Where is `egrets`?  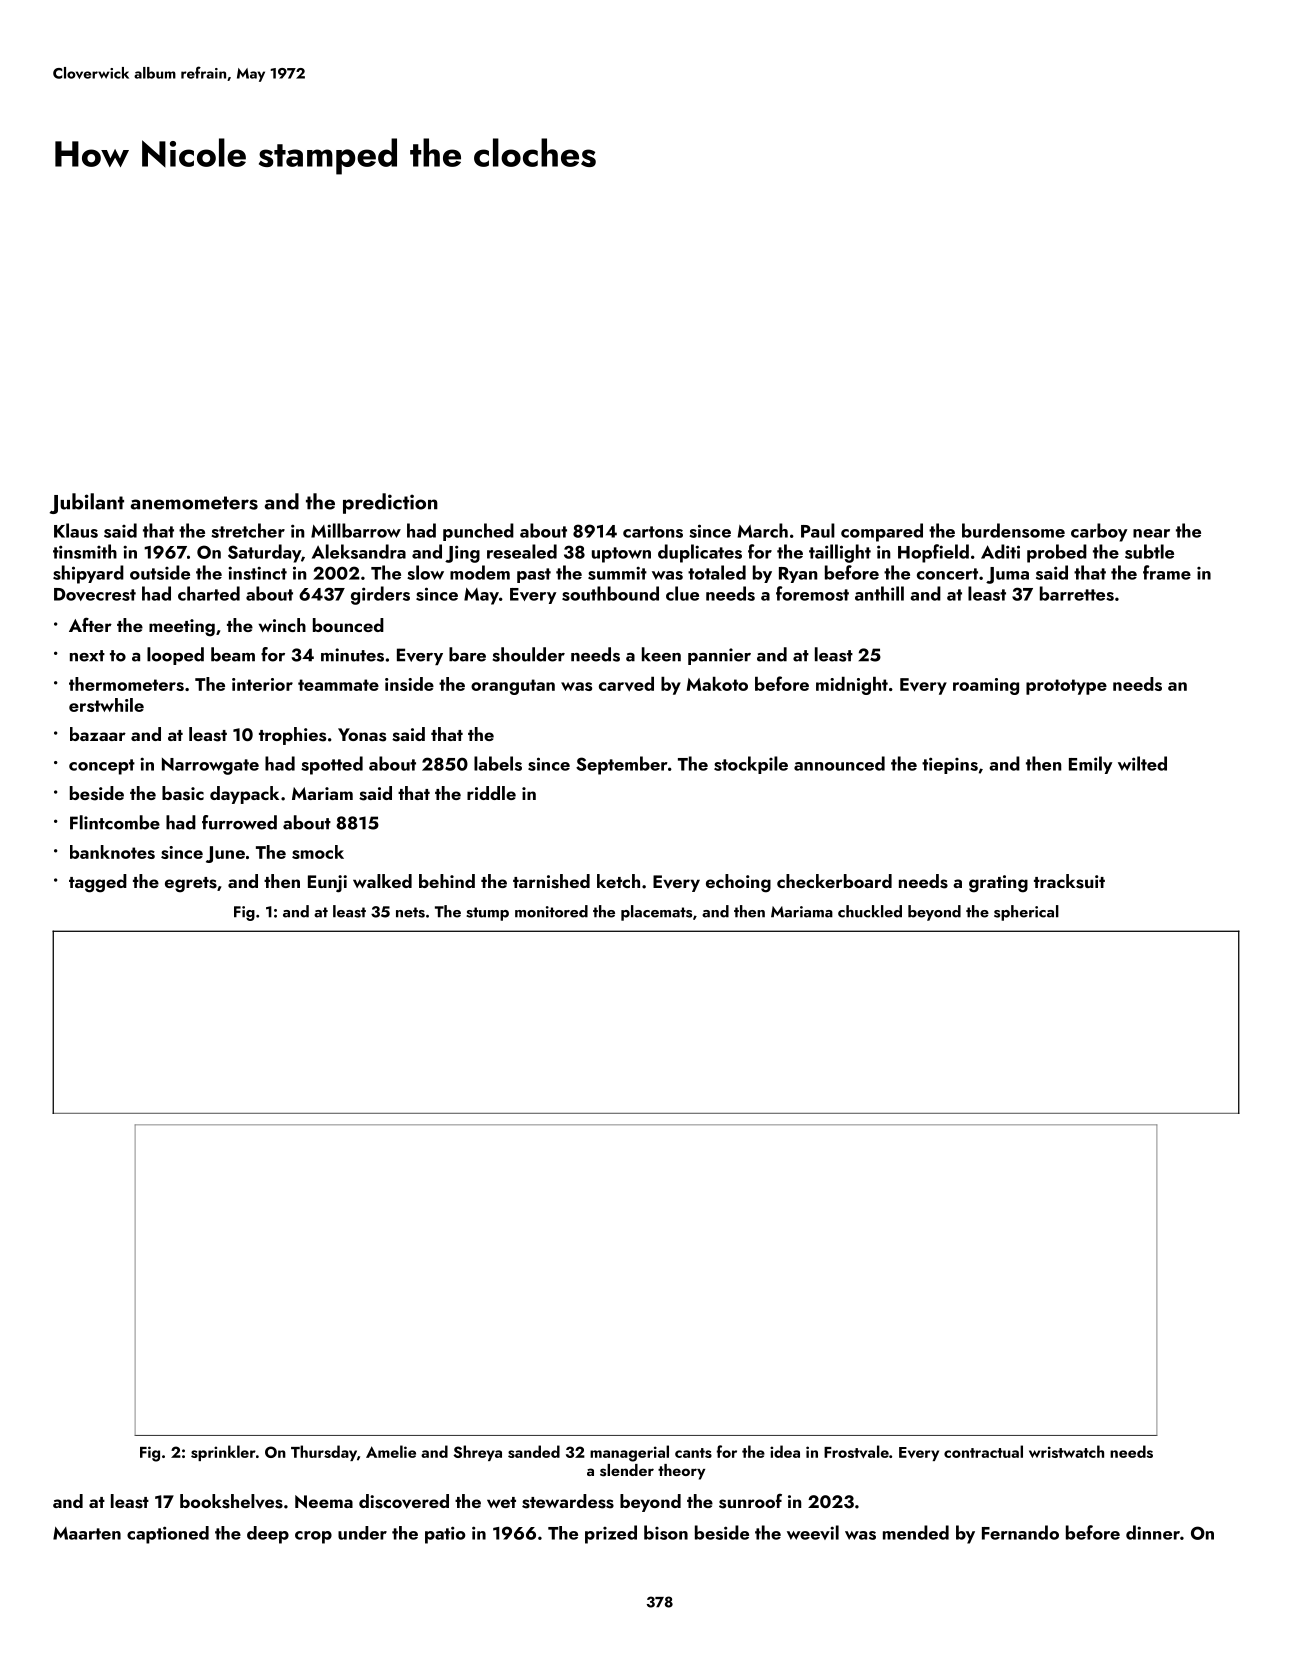 egrets is located at coordinates (191, 885).
